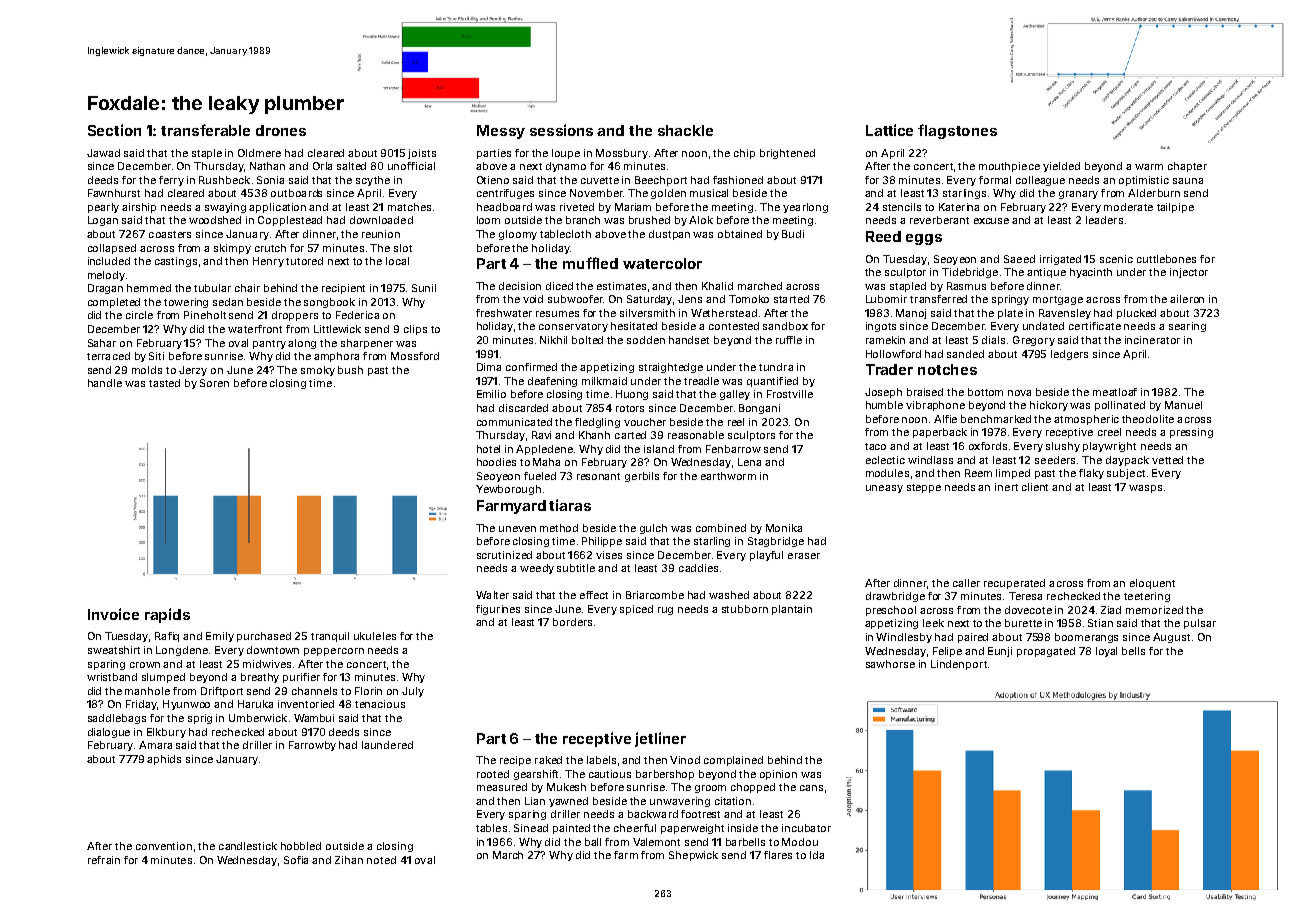  Describe the element at coordinates (1188, 181) in the screenshot. I see `sauna` at that location.
